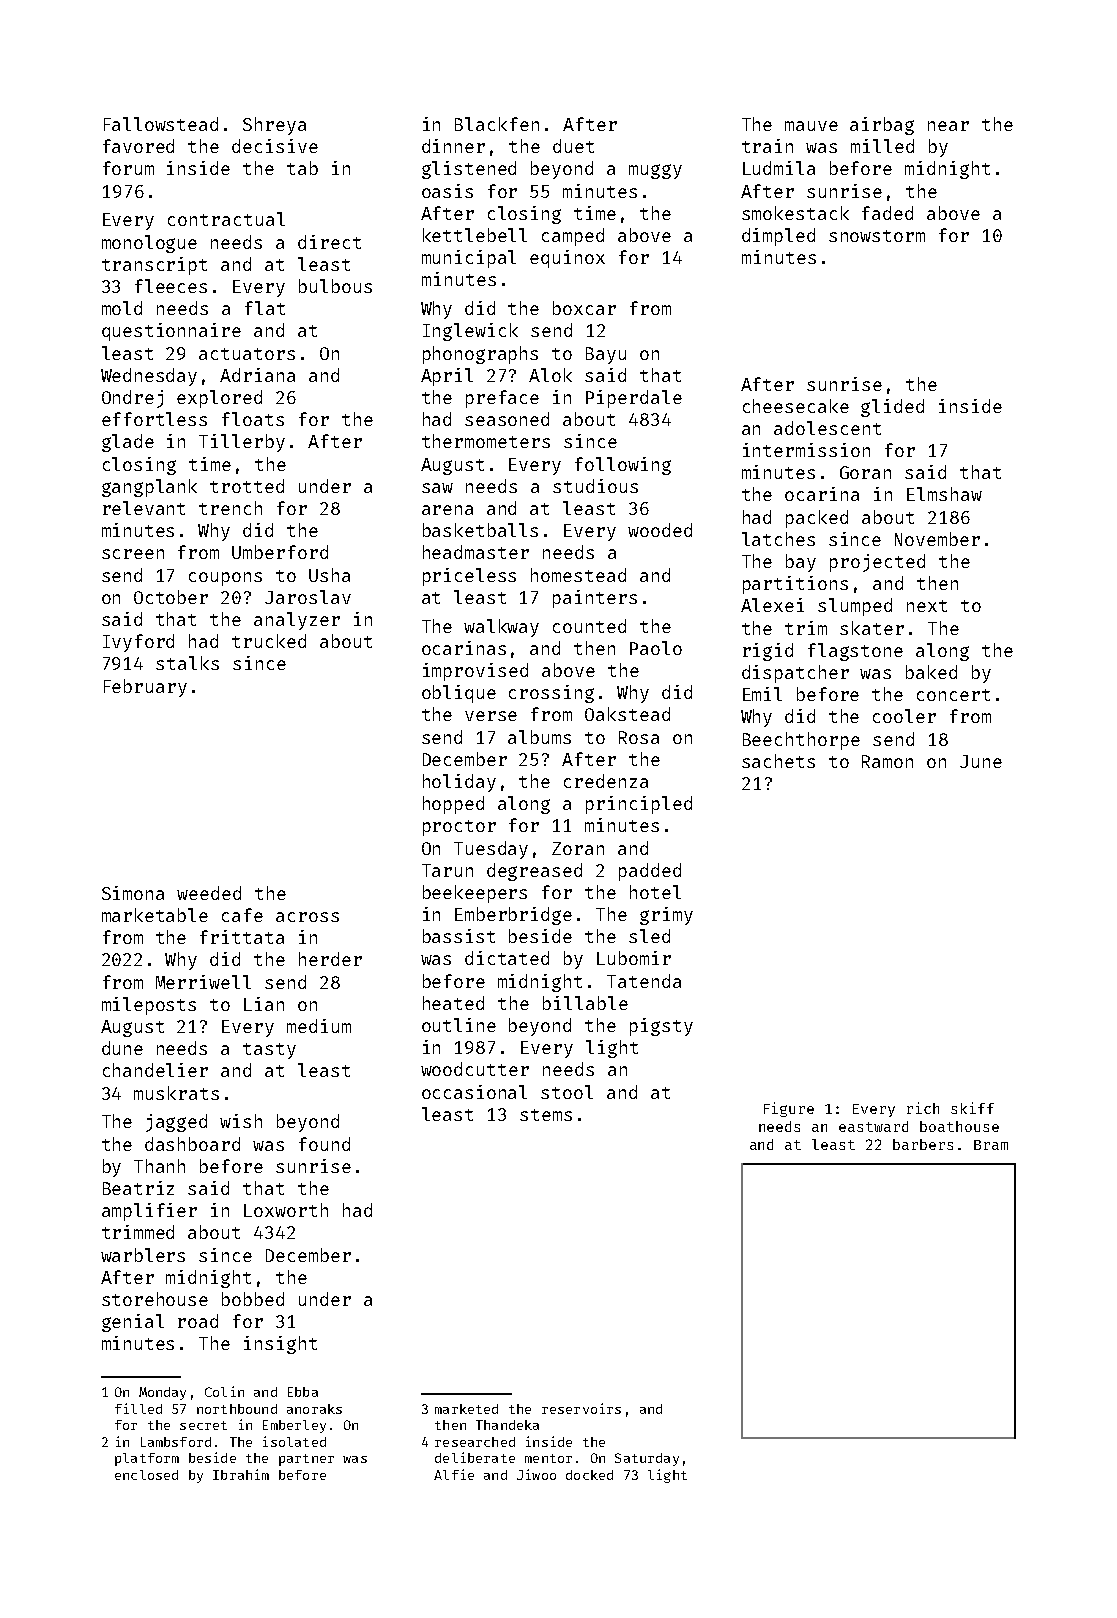 The width and height of the screenshot is (1117, 1618). What do you see at coordinates (138, 1188) in the screenshot?
I see `Beatriz` at bounding box center [138, 1188].
